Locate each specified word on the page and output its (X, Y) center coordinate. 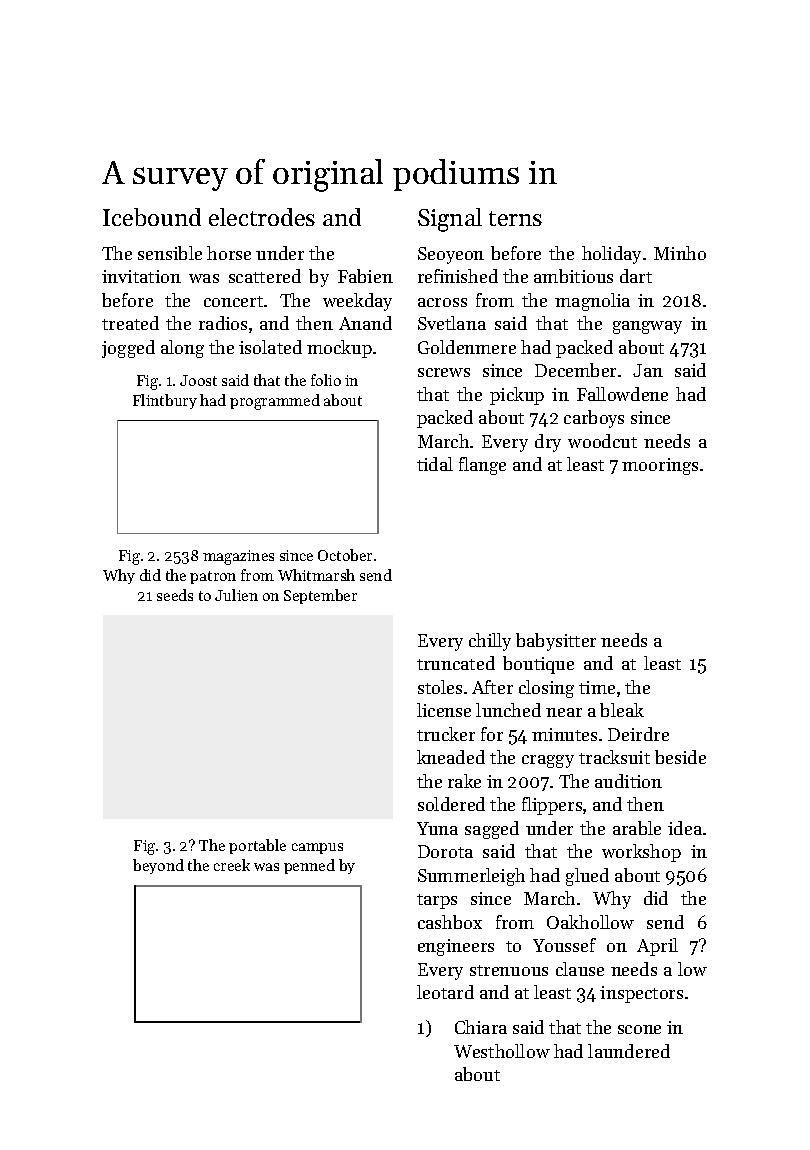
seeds (175, 595)
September (320, 596)
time (597, 687)
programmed (275, 402)
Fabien (365, 276)
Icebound (152, 217)
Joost (198, 380)
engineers (456, 947)
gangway (647, 327)
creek (232, 865)
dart (636, 276)
